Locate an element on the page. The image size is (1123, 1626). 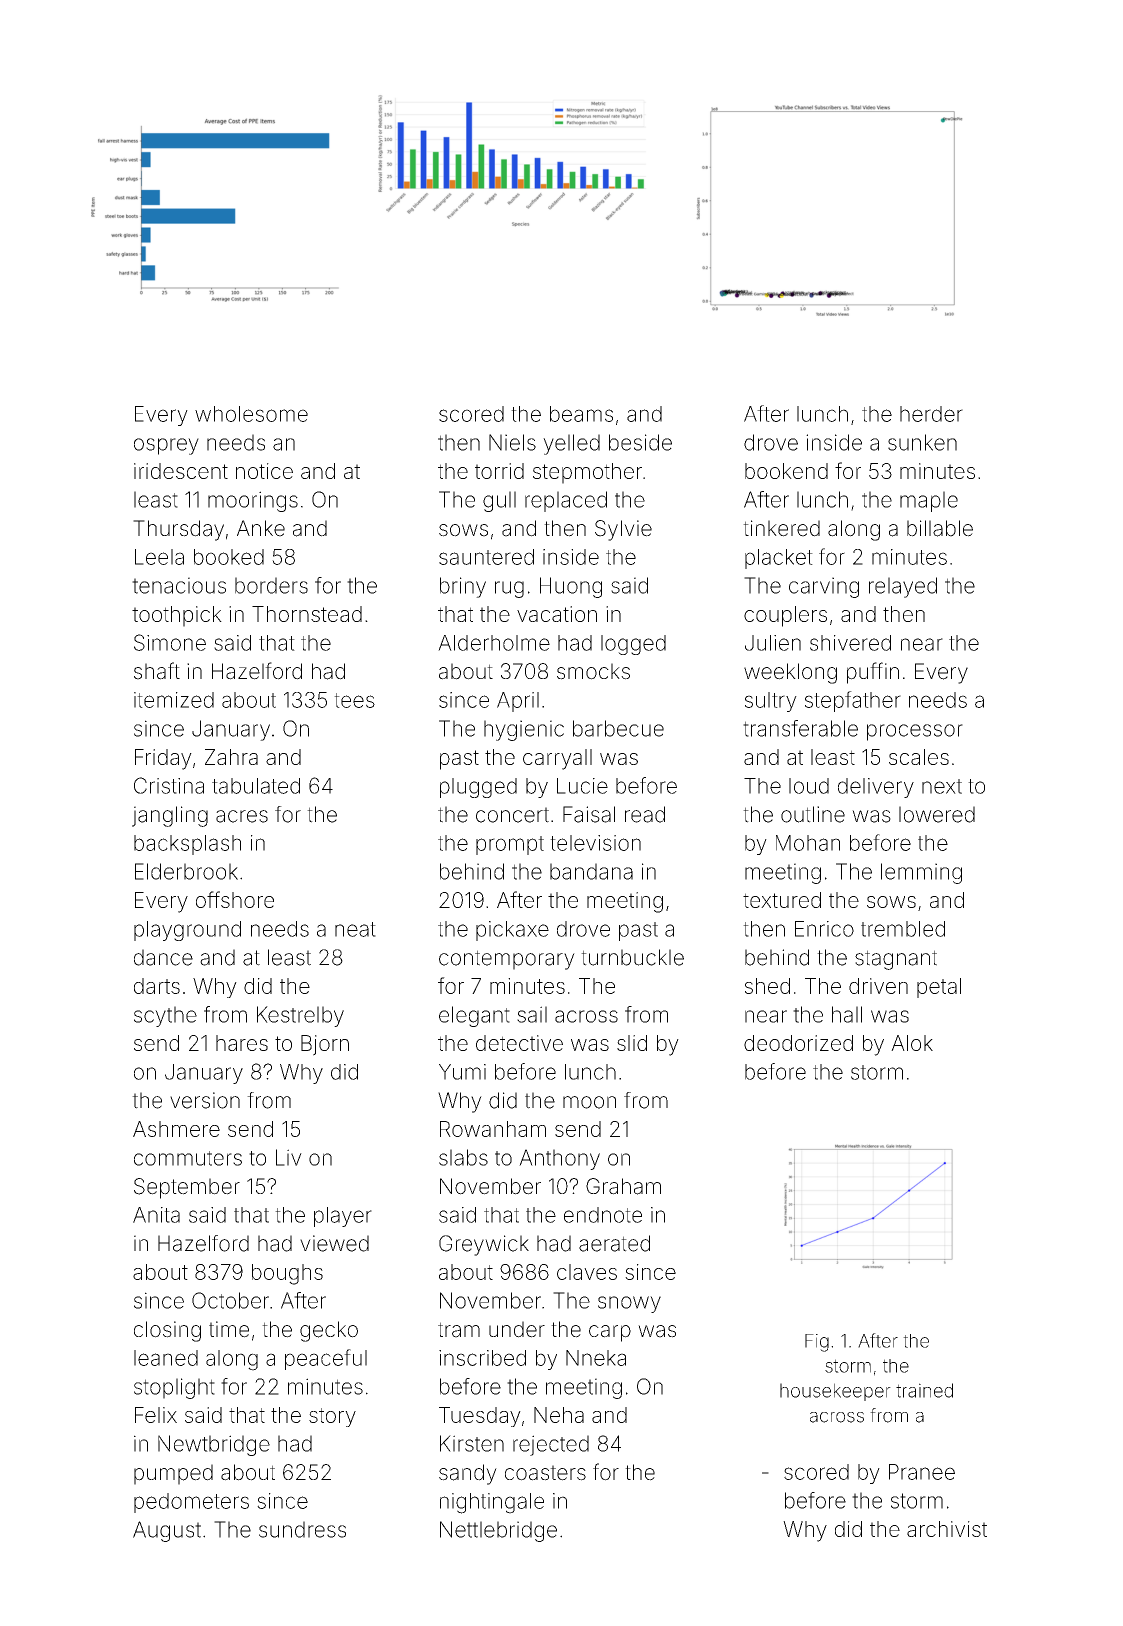
wholesome is located at coordinates (251, 414).
